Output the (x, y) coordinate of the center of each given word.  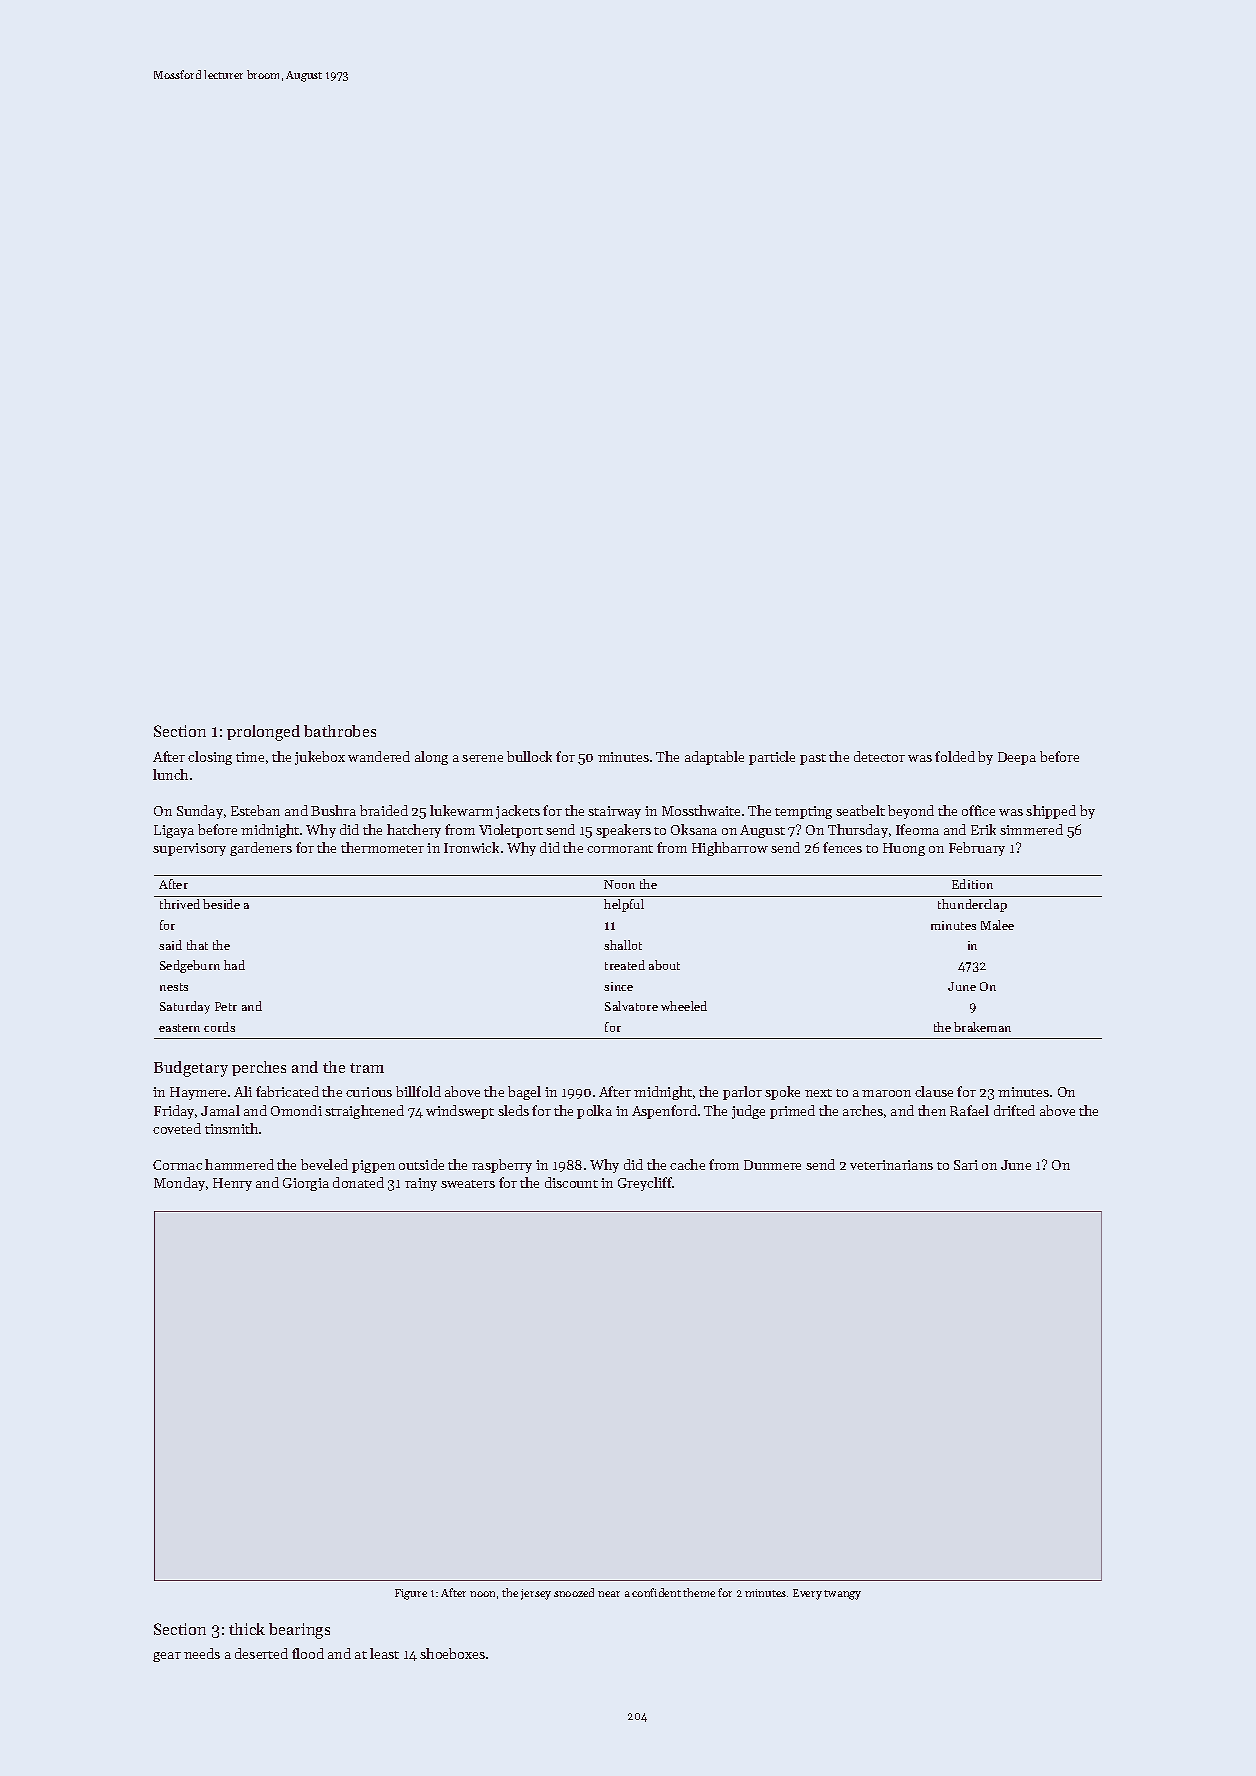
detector (879, 756)
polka (594, 1112)
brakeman (982, 1027)
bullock (529, 756)
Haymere (198, 1093)
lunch (170, 774)
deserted (261, 1653)
